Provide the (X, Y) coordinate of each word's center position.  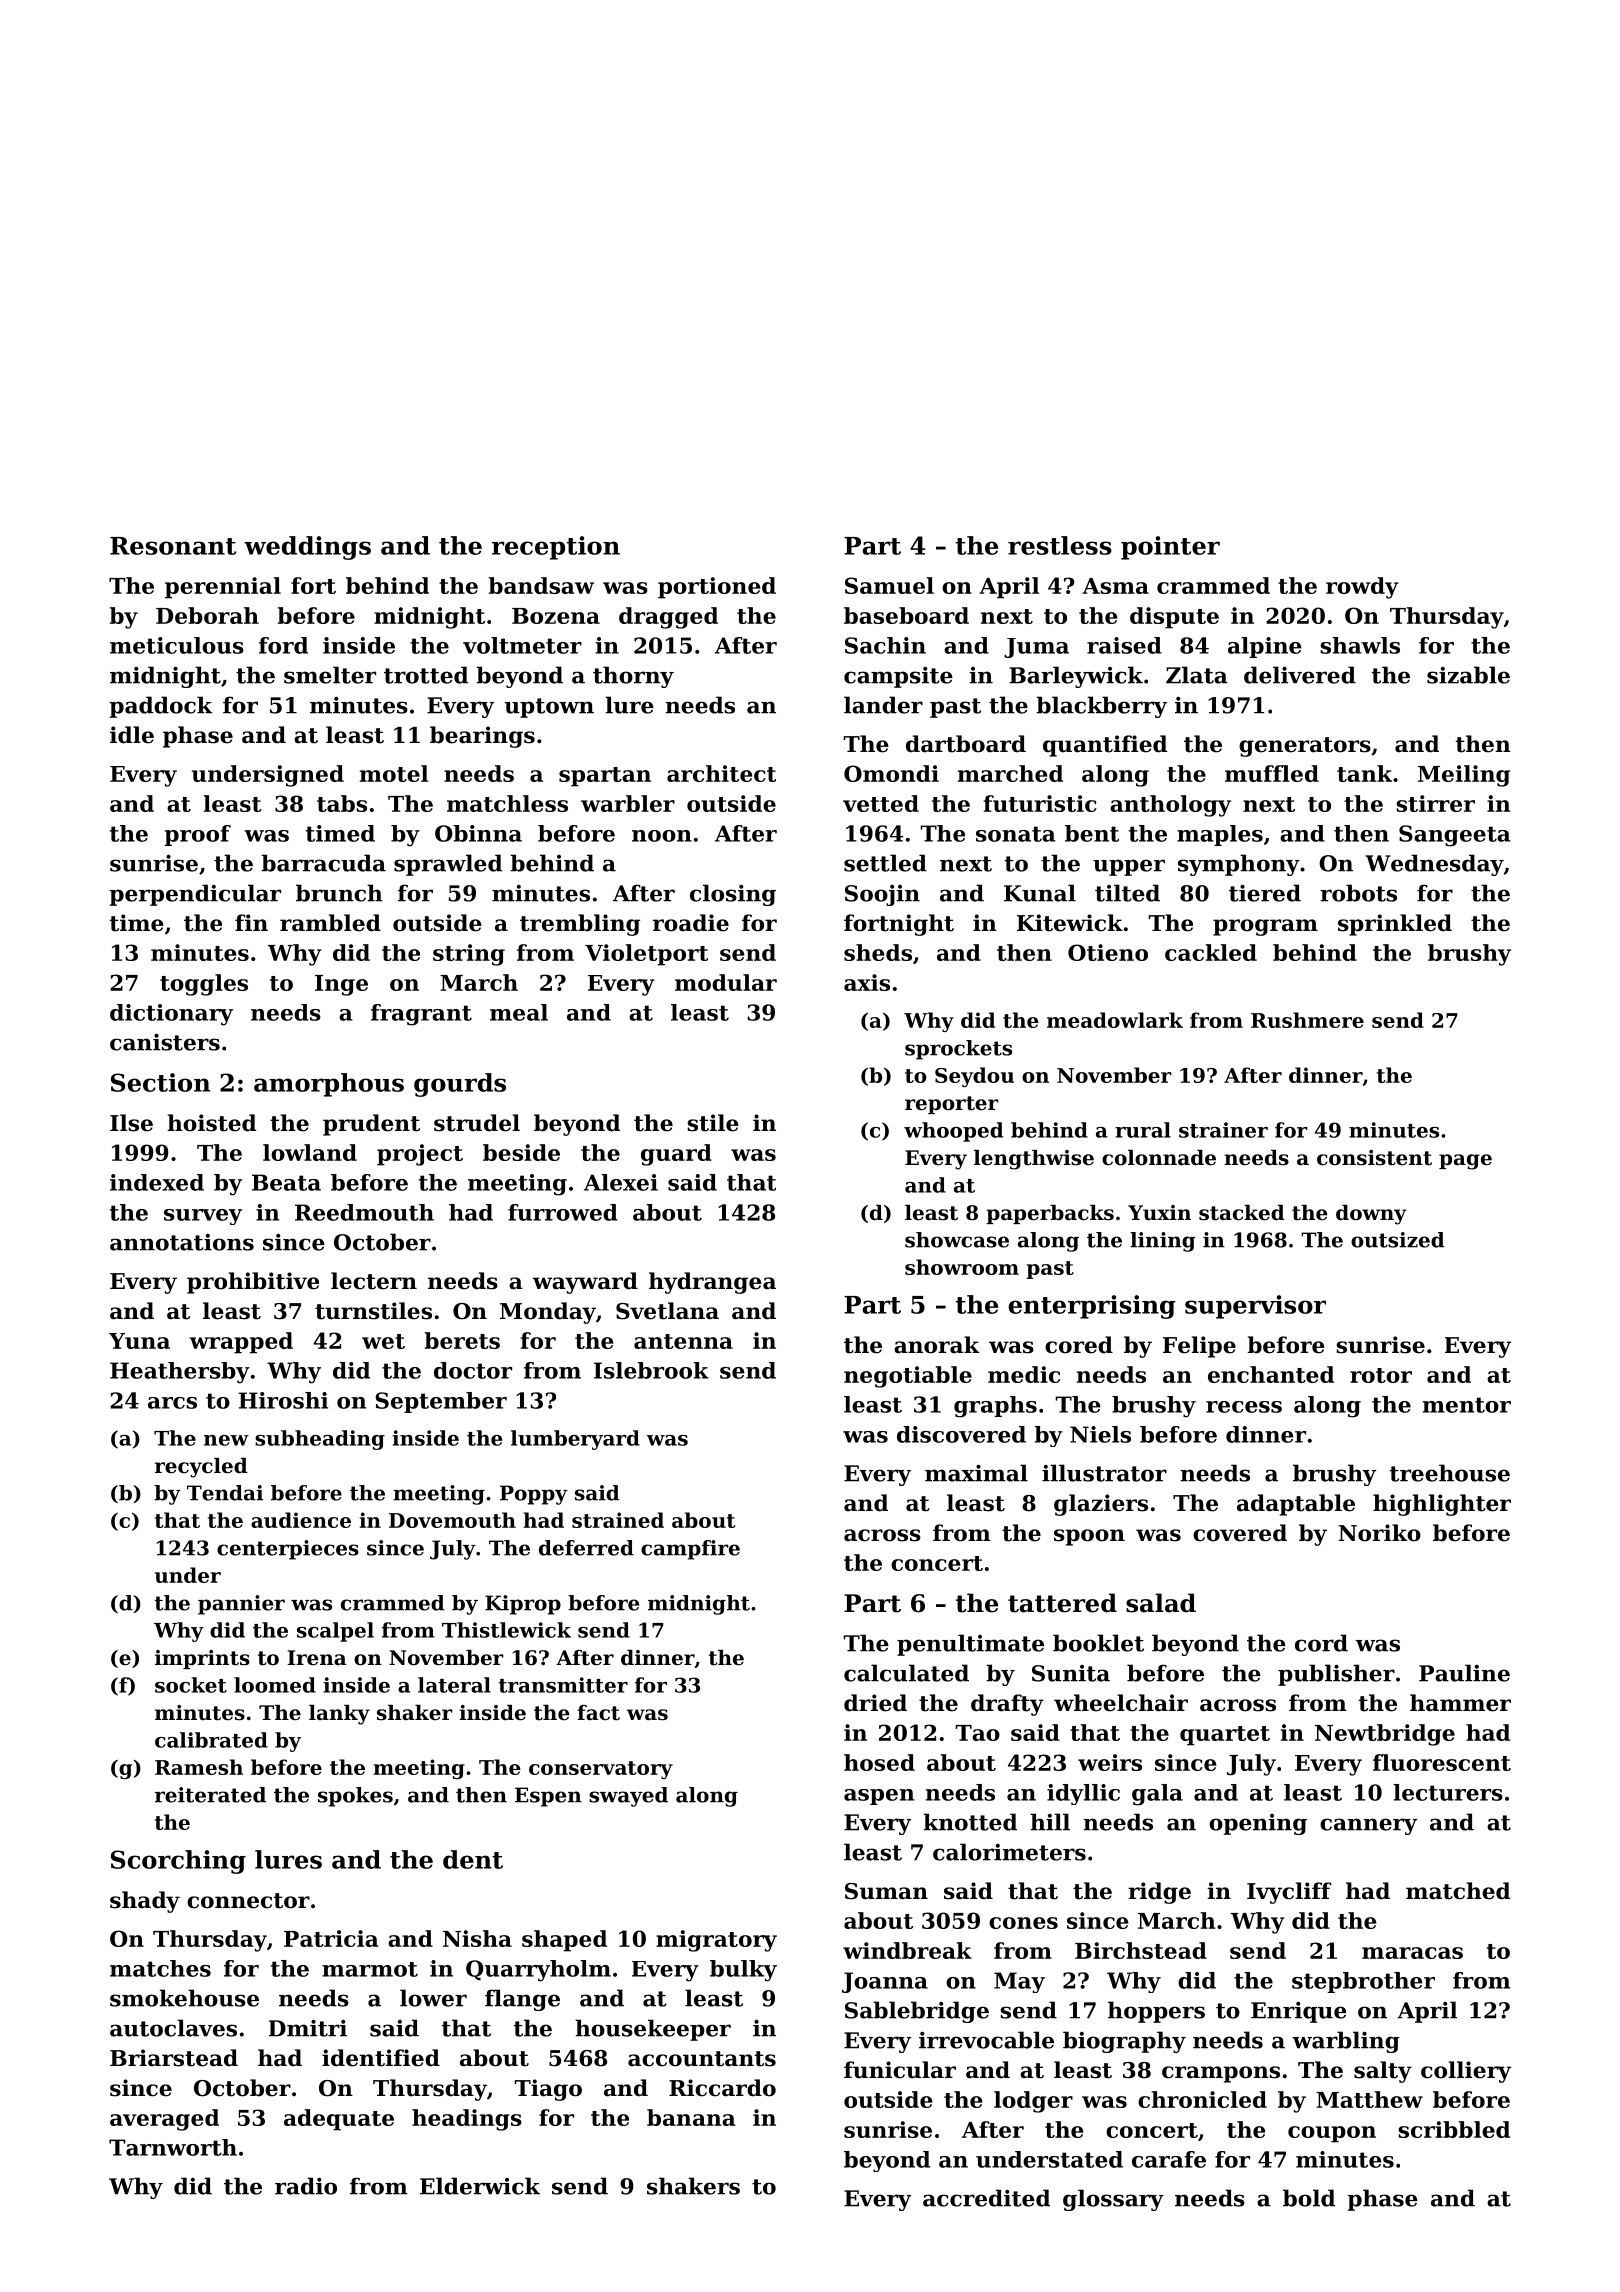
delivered (1300, 675)
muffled (1272, 773)
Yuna (139, 1341)
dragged (668, 618)
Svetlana (667, 1311)
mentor (1467, 1405)
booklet (1098, 1643)
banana (691, 2117)
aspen (879, 1797)
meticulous (177, 645)
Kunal (1040, 893)
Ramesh (199, 1767)
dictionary (171, 1015)
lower (433, 1998)
